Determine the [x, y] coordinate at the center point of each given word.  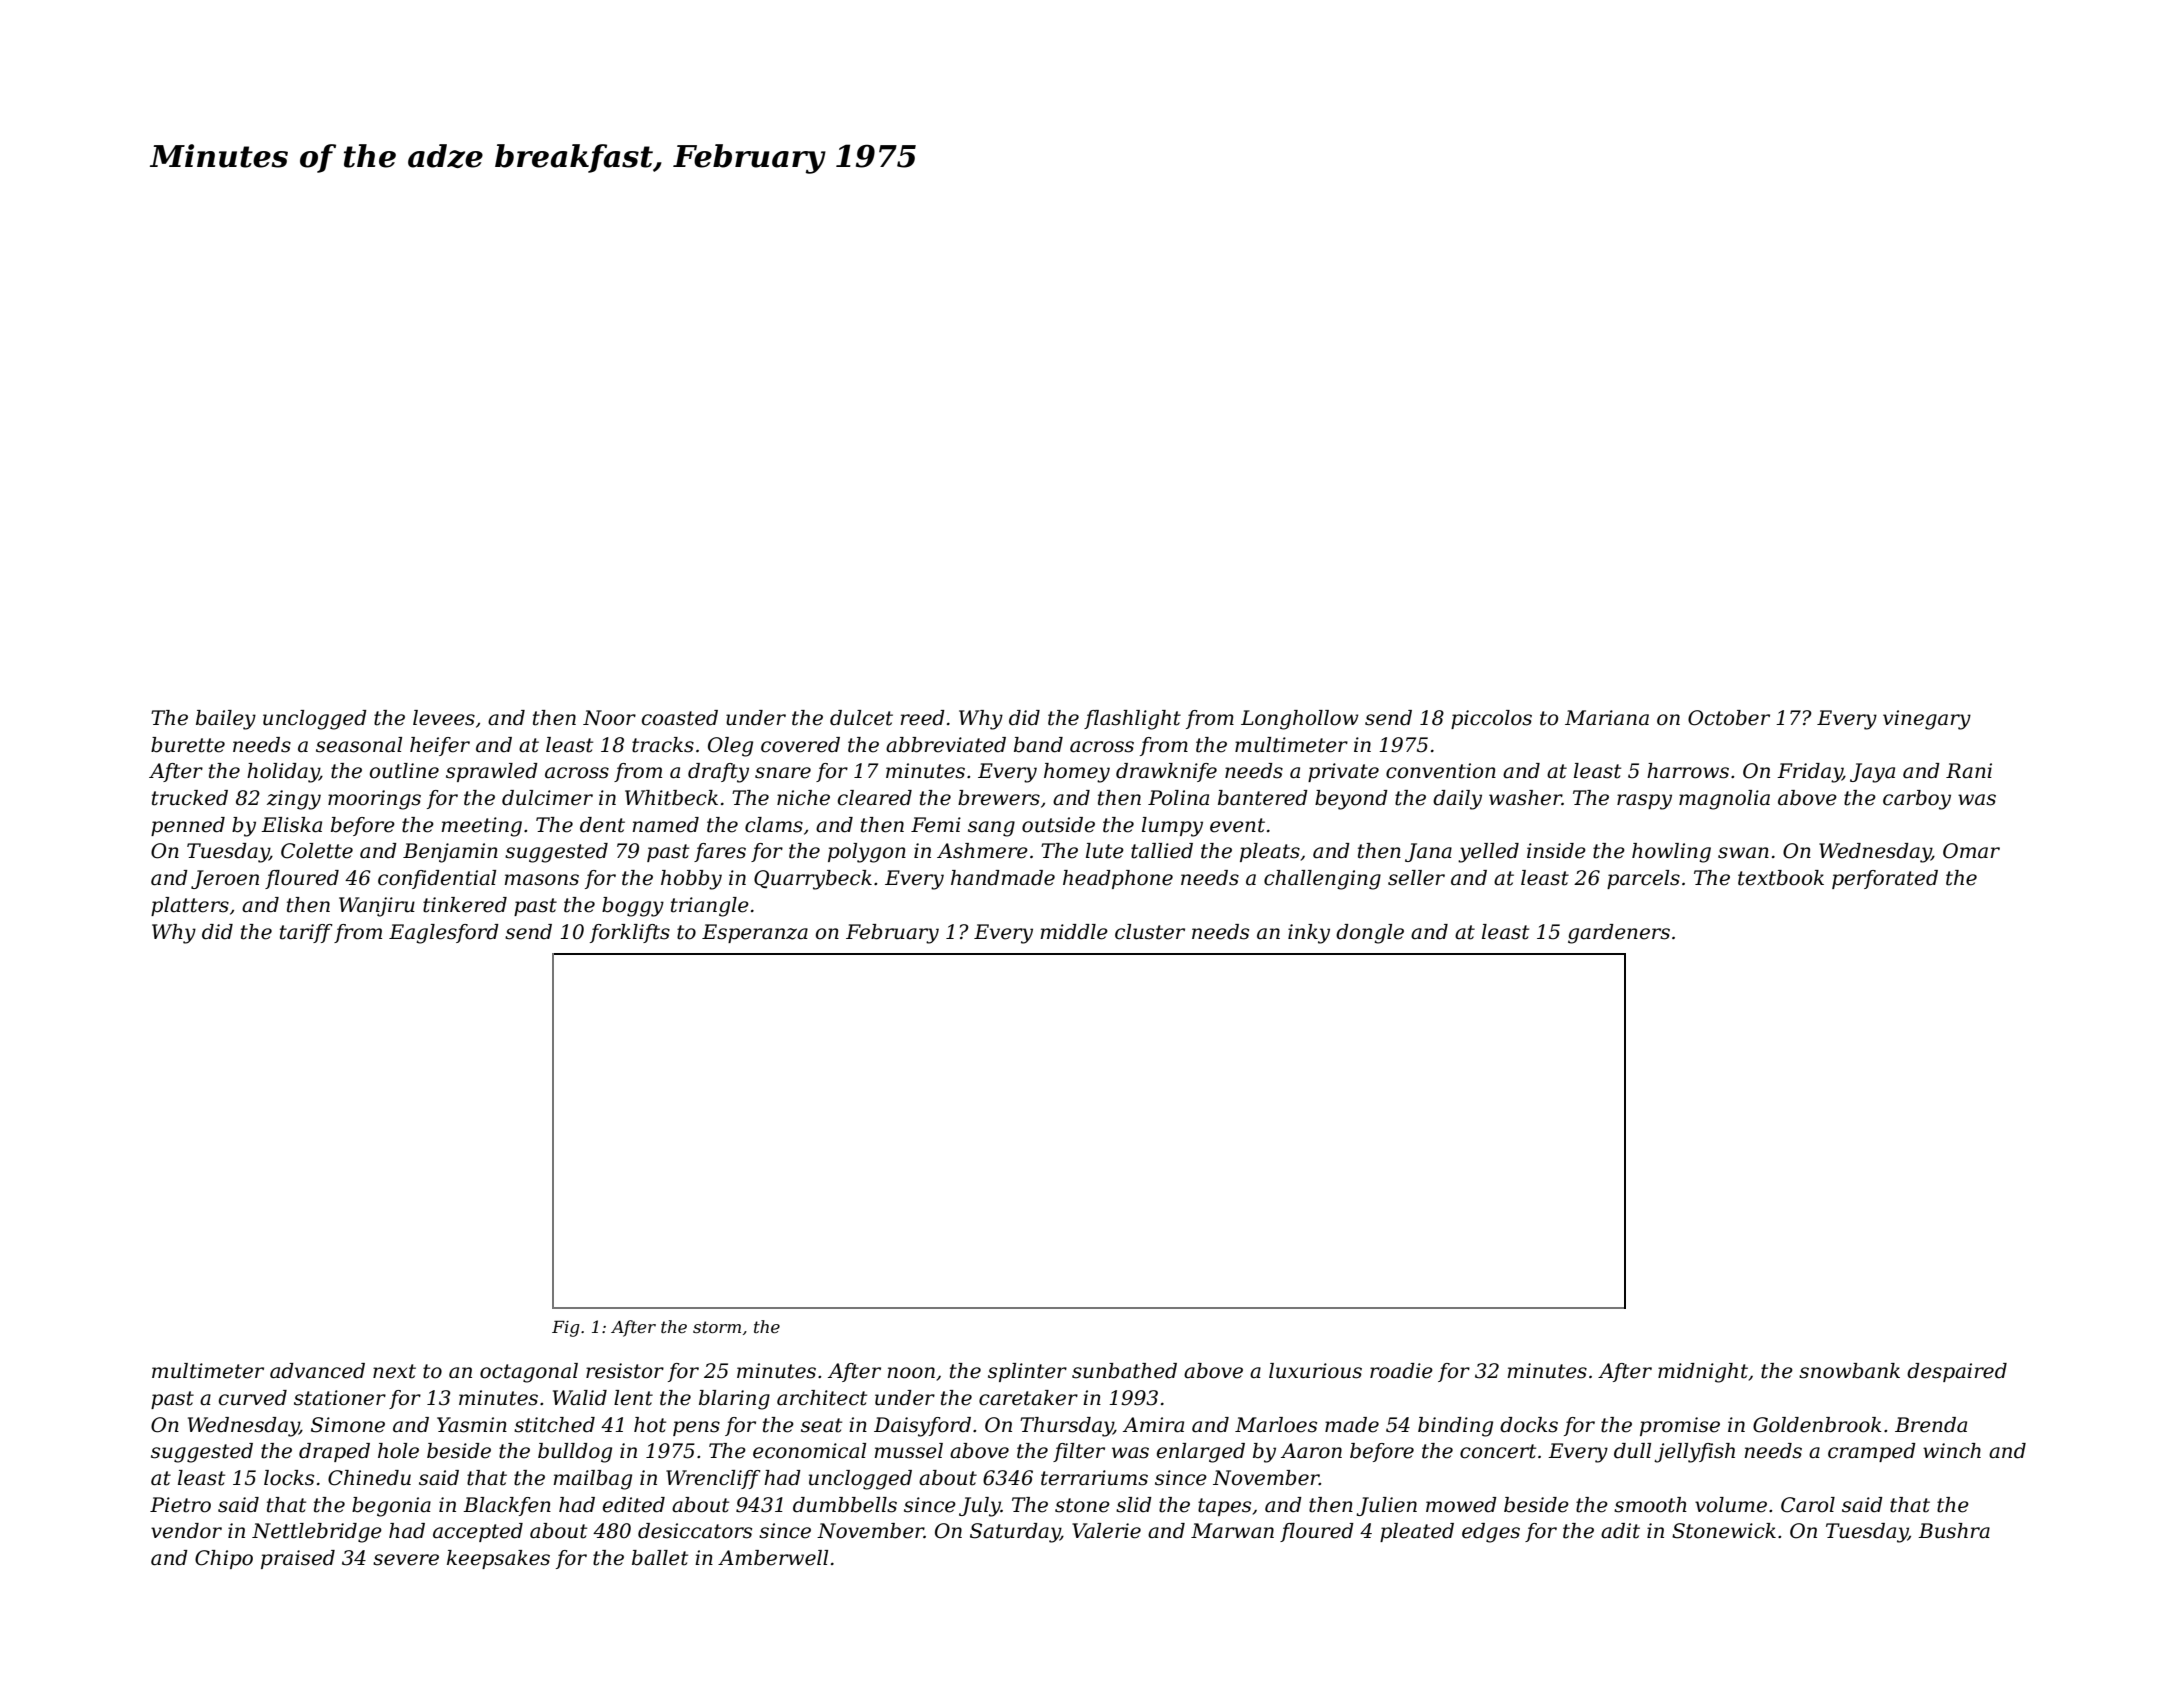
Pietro [180, 1505]
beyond [1351, 800]
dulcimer [547, 798]
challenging [1322, 880]
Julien [1386, 1506]
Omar [1971, 851]
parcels [1643, 879]
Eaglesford [444, 934]
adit [1620, 1531]
